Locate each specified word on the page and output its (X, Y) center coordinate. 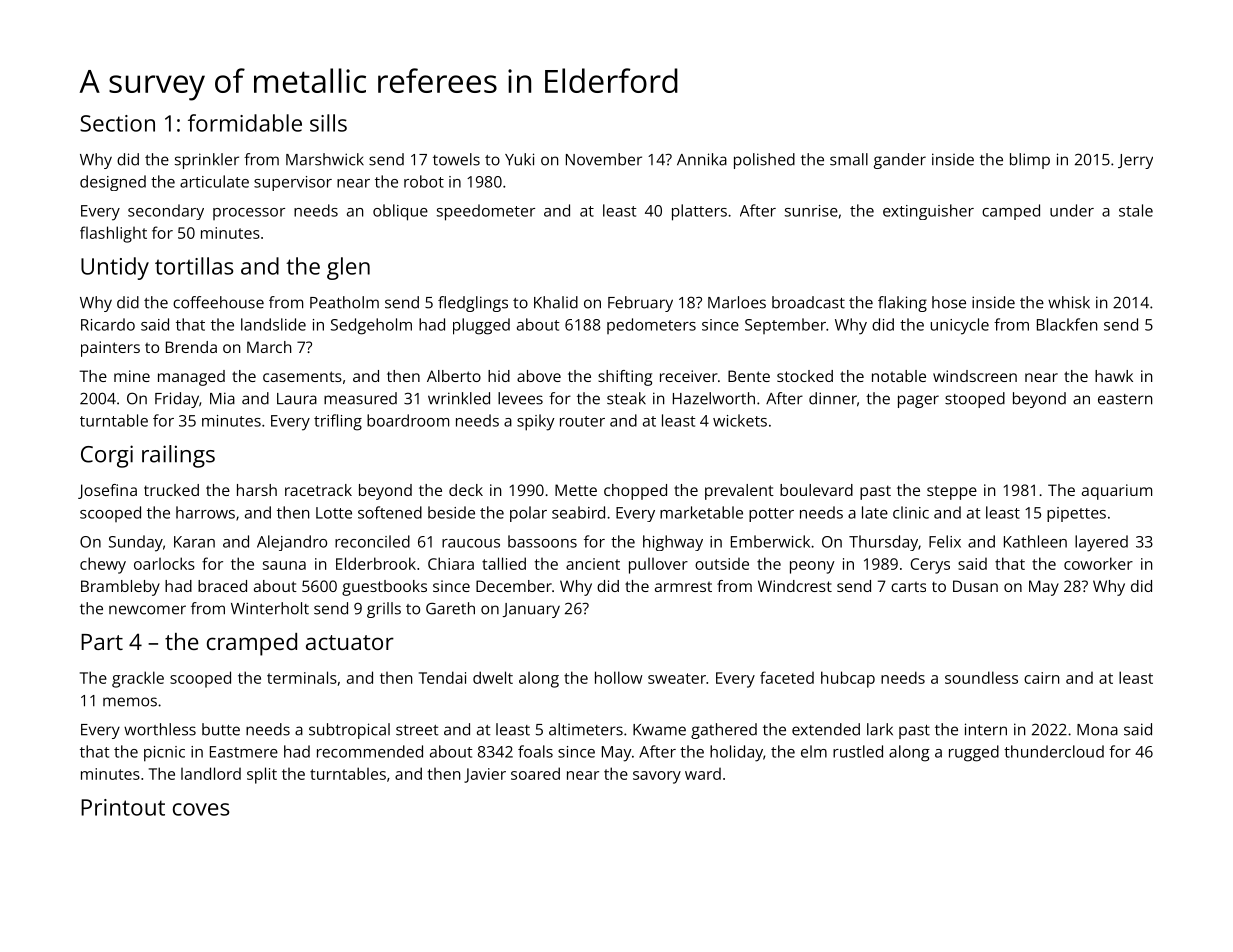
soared (535, 773)
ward (703, 774)
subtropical (349, 731)
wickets (740, 420)
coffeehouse (218, 302)
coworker (1098, 563)
